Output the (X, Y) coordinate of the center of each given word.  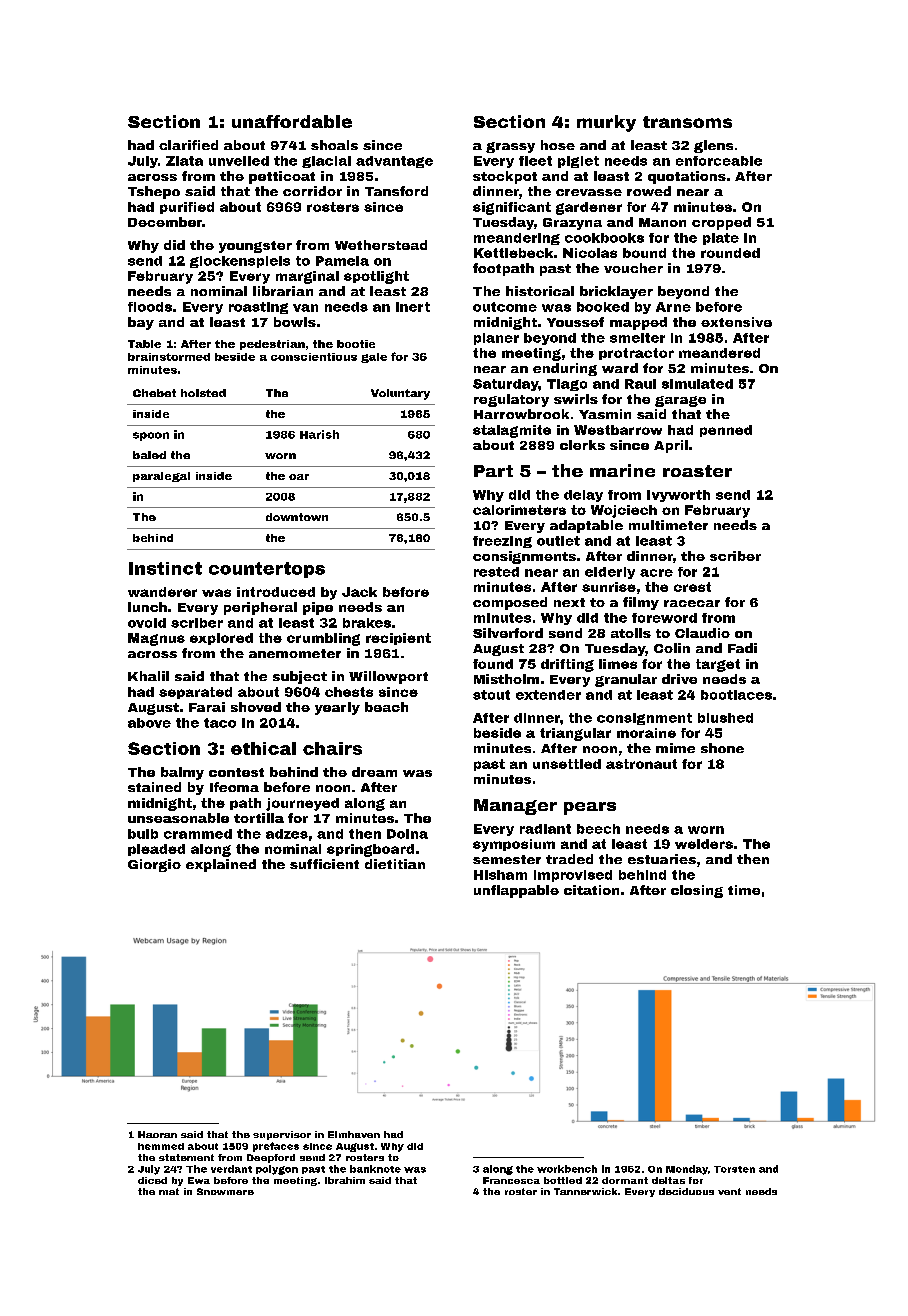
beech (598, 829)
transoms (687, 122)
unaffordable (292, 121)
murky (606, 123)
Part (493, 471)
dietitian (395, 864)
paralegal (161, 477)
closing (697, 891)
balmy (182, 773)
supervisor (282, 1135)
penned (726, 431)
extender (548, 695)
